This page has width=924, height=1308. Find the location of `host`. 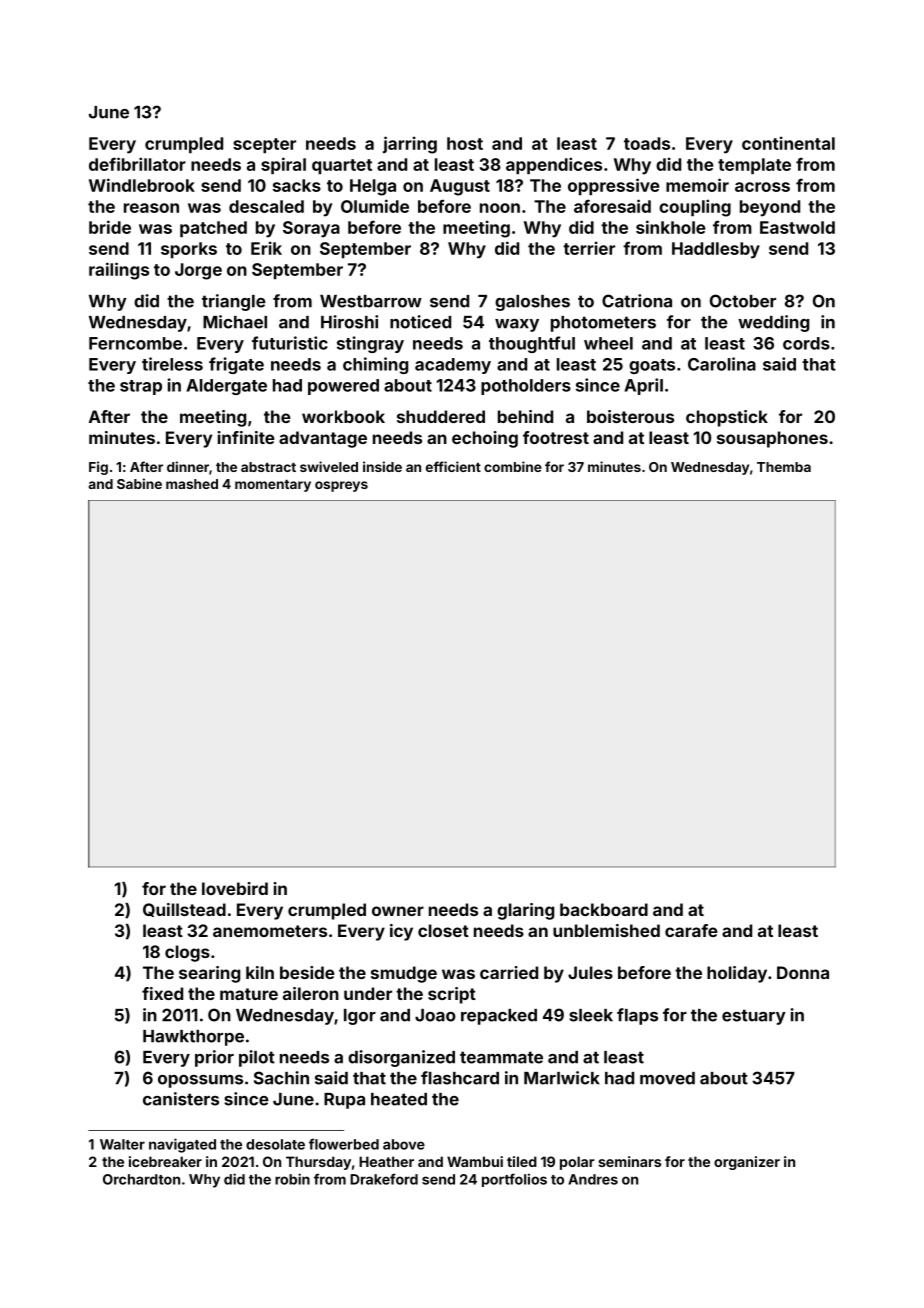

host is located at coordinates (465, 143).
